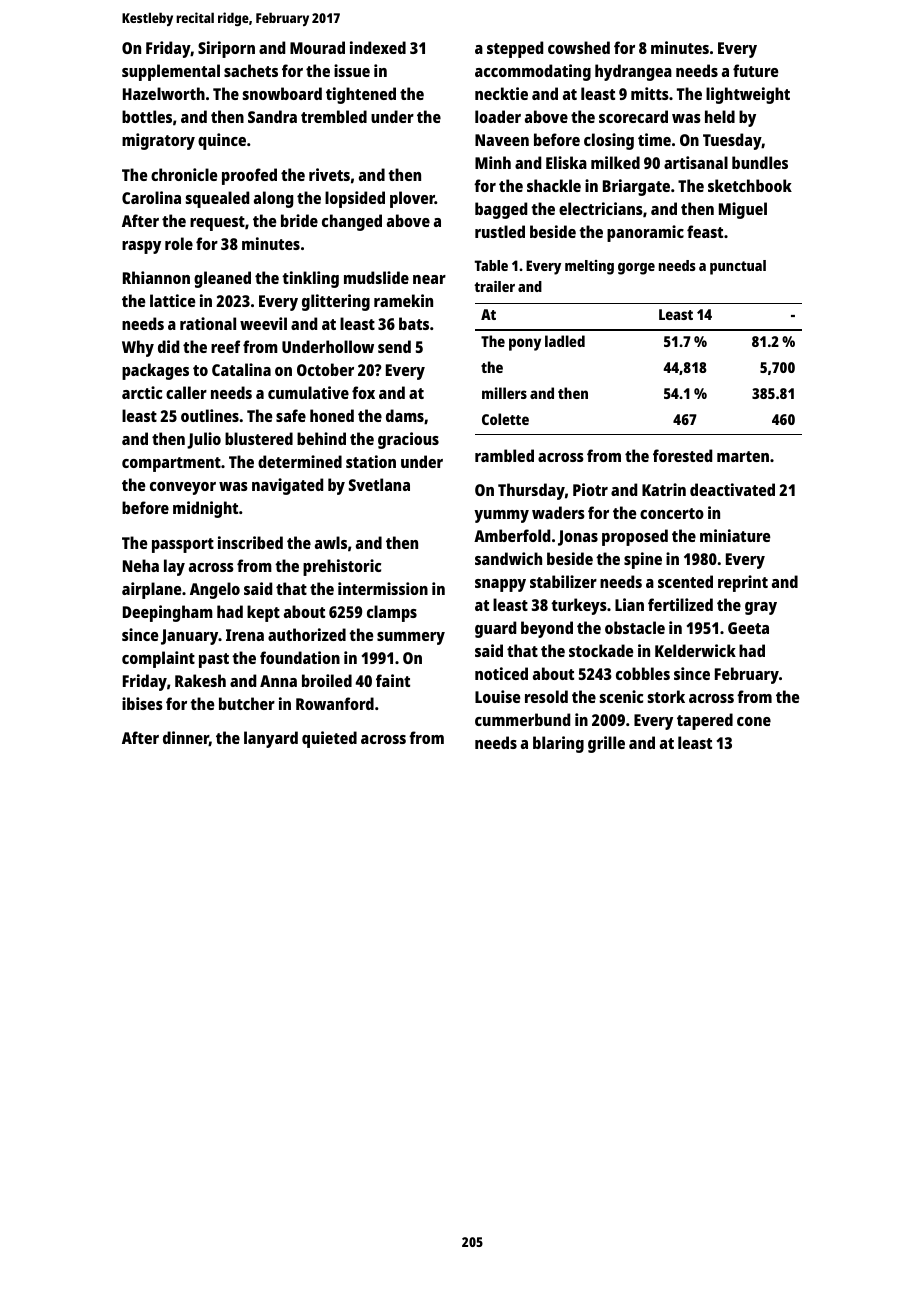  Describe the element at coordinates (394, 346) in the image. I see `send` at that location.
